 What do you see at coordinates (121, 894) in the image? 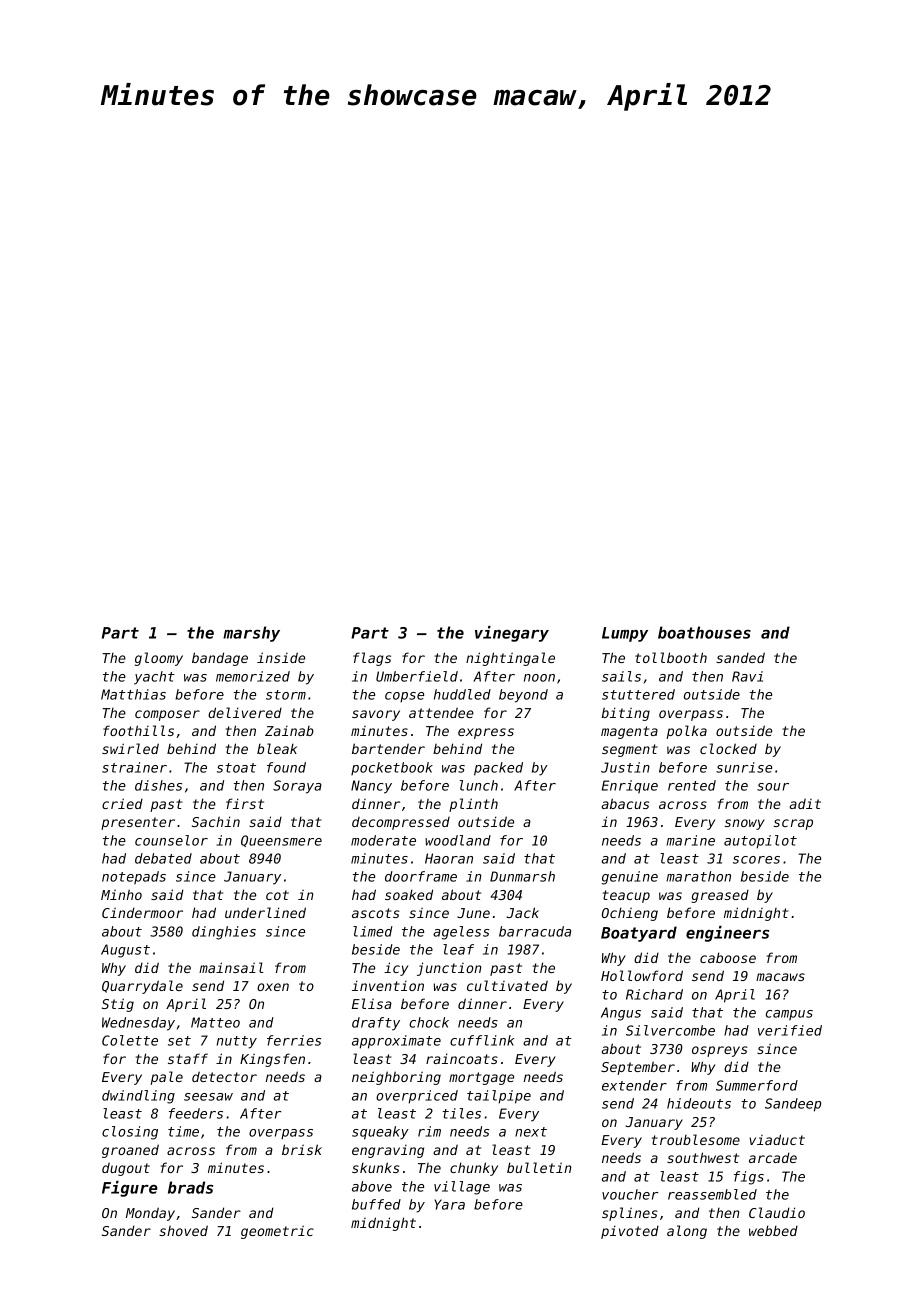
I see `Minho` at bounding box center [121, 894].
